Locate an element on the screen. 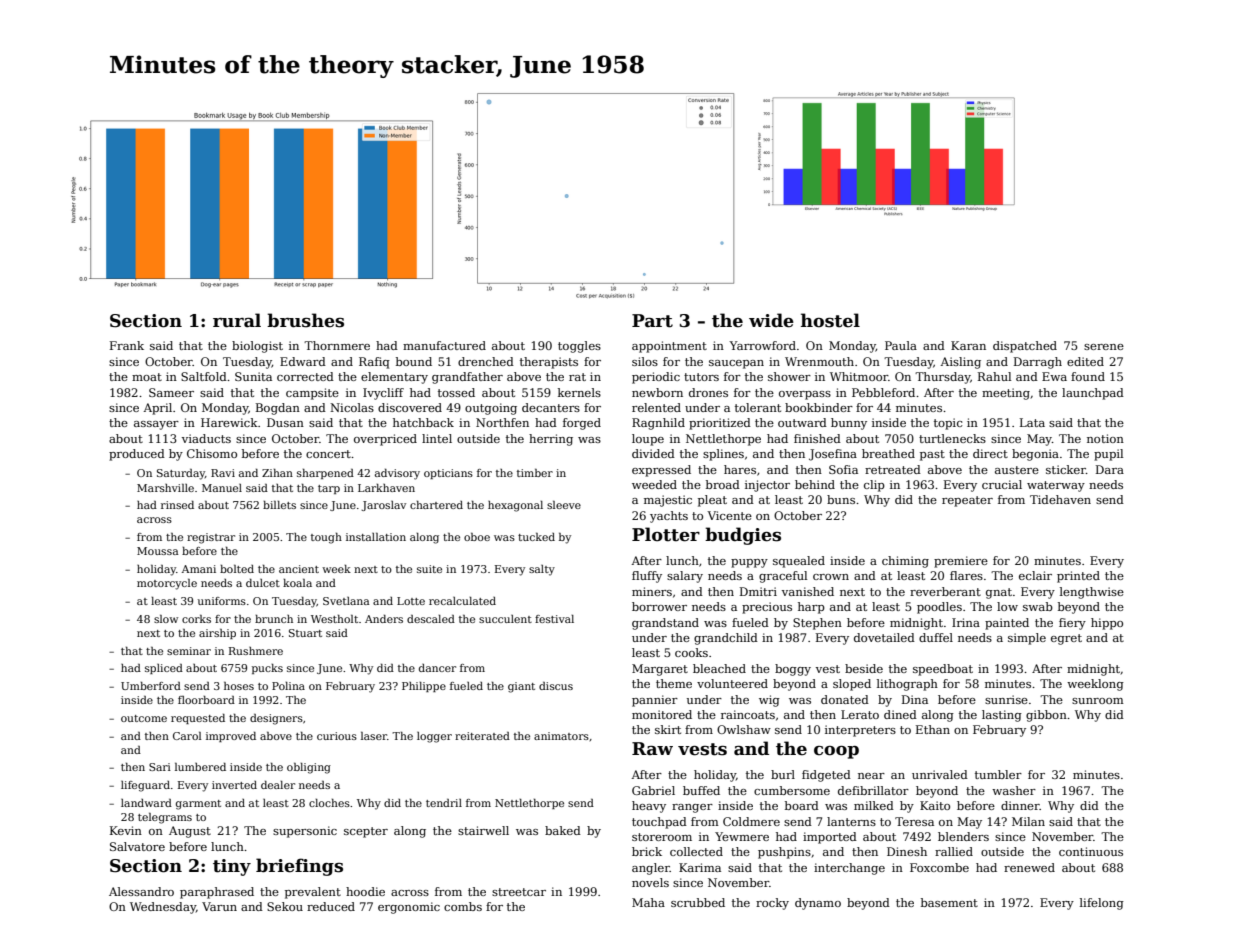  dovetailed is located at coordinates (884, 637).
